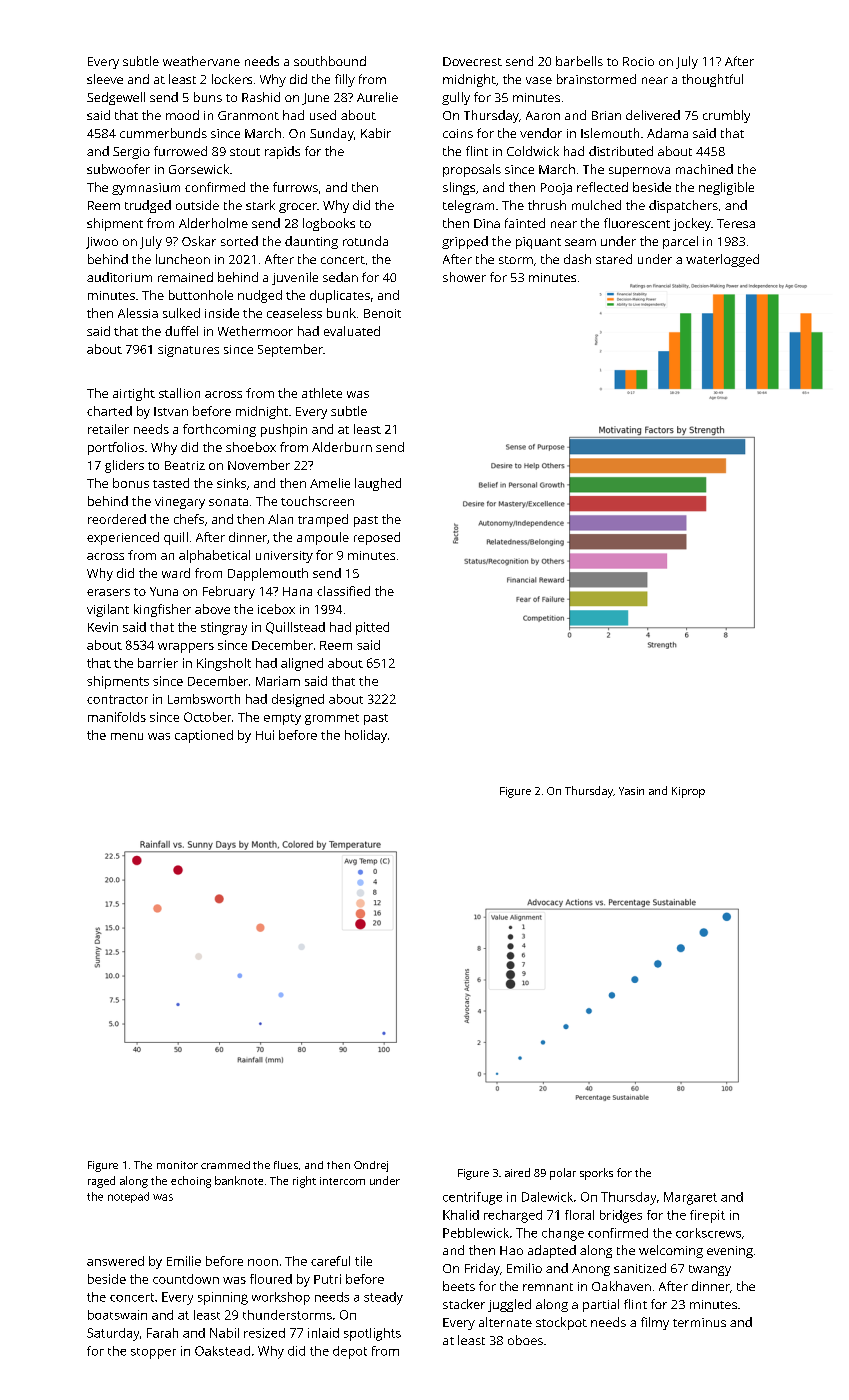  What do you see at coordinates (204, 736) in the image?
I see `captioned` at bounding box center [204, 736].
